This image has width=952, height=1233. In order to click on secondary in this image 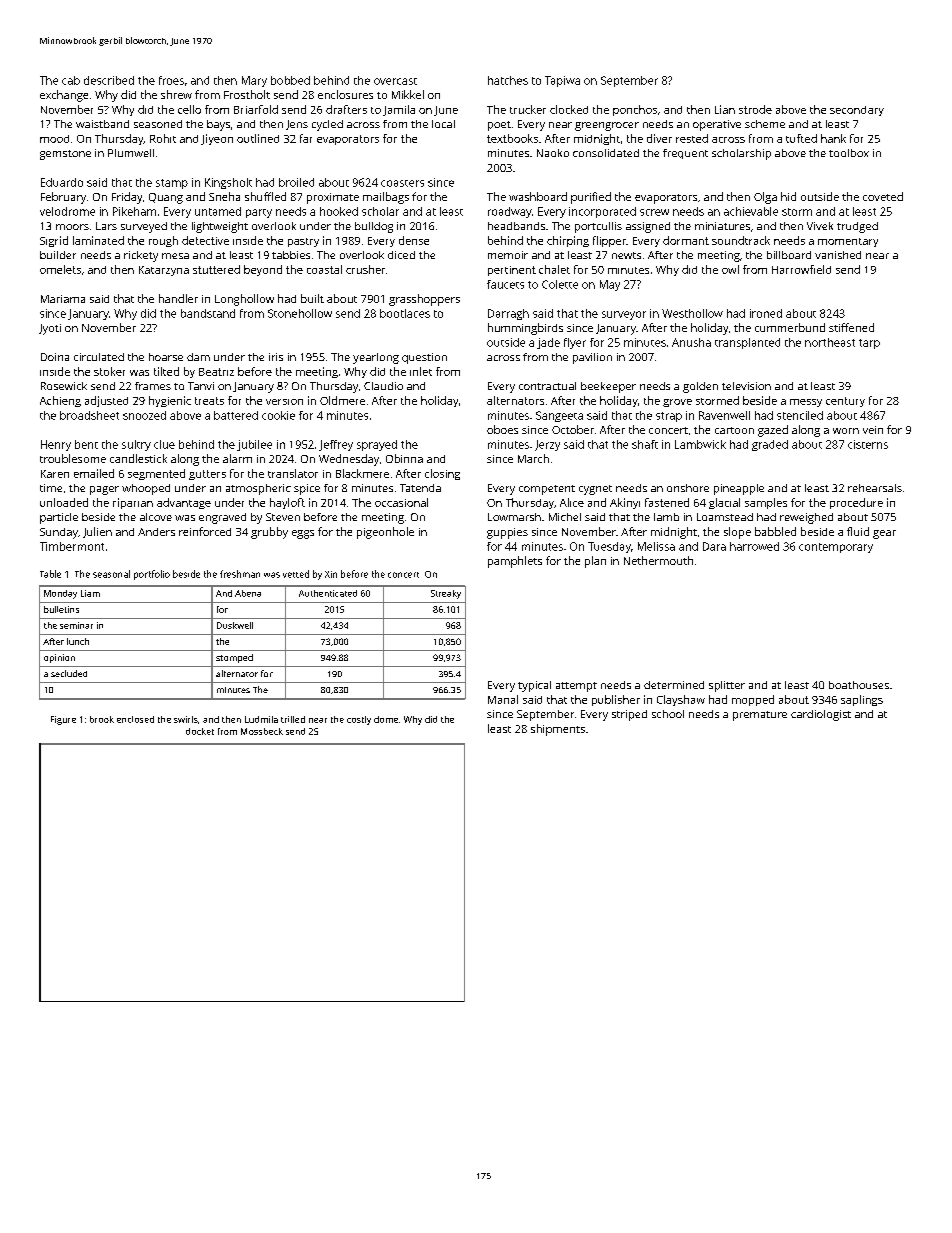, I will do `click(857, 111)`.
